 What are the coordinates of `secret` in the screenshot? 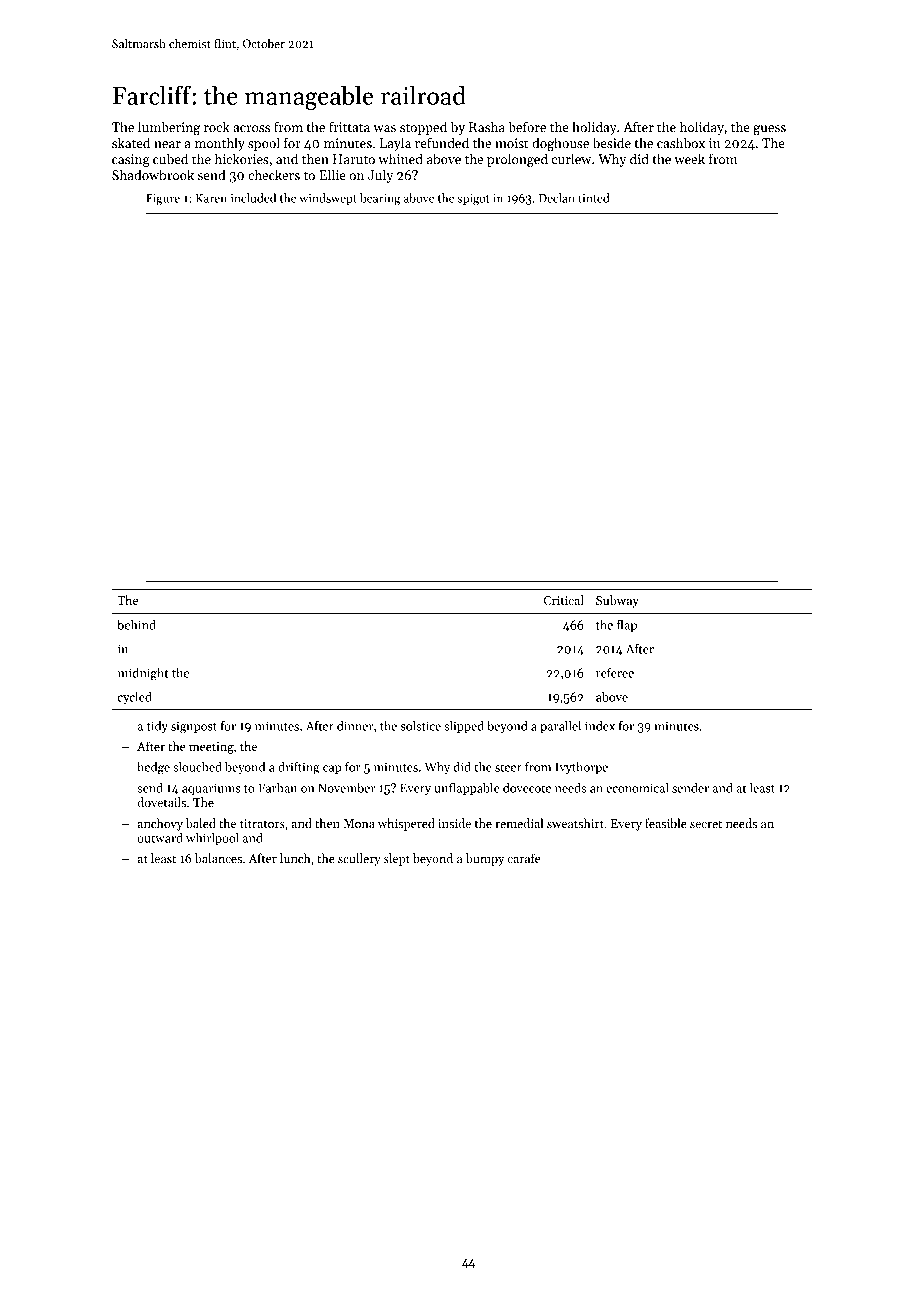 It's located at (706, 824).
